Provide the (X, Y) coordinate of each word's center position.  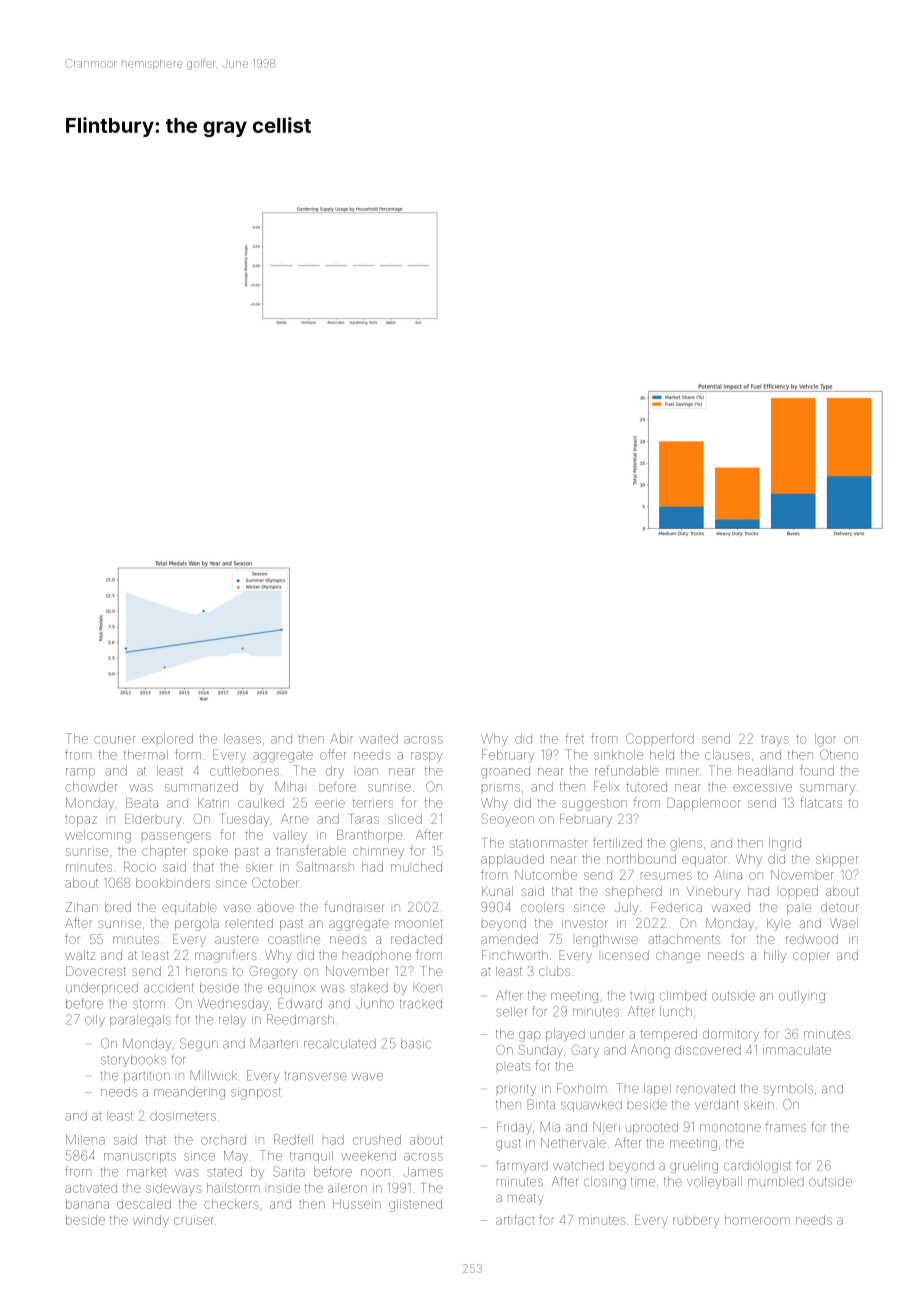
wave (367, 1076)
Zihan (82, 907)
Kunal (497, 891)
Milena (85, 1140)
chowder (91, 787)
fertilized (617, 842)
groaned (505, 773)
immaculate (797, 1050)
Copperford (660, 739)
